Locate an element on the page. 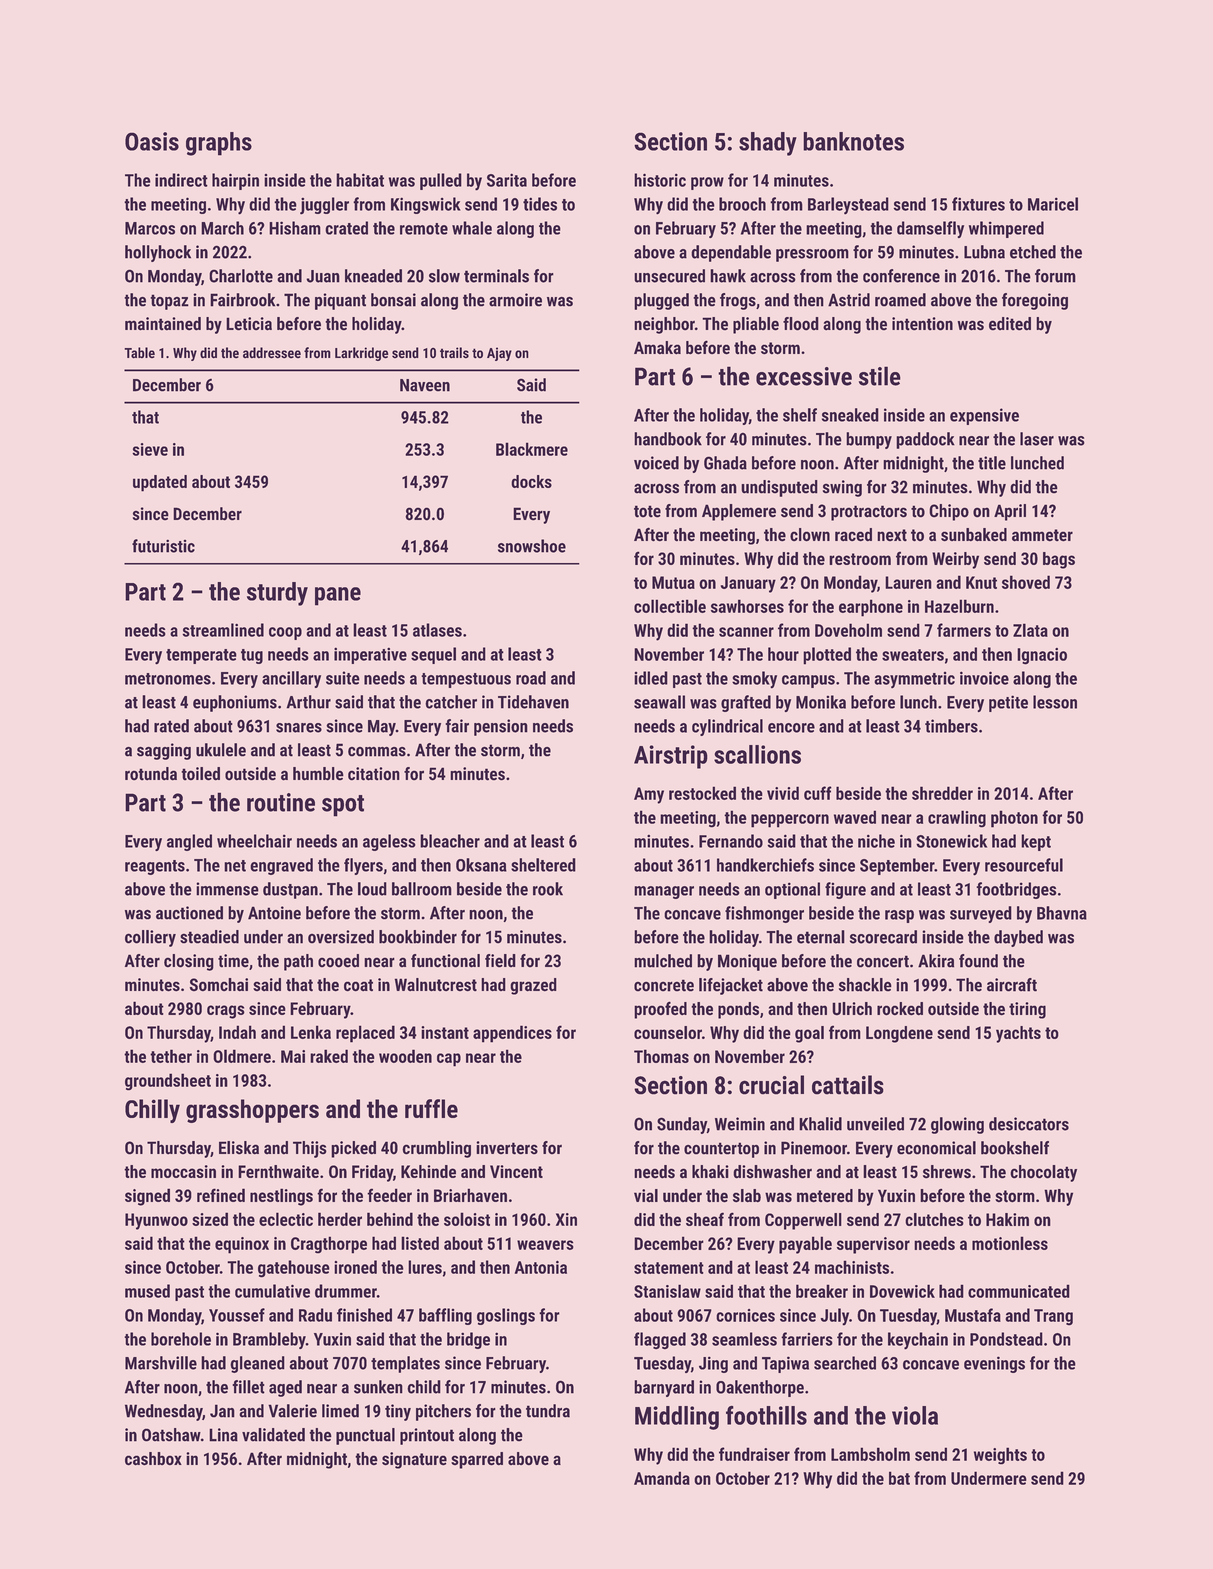 The height and width of the page is (1569, 1213). Oasis is located at coordinates (152, 141).
